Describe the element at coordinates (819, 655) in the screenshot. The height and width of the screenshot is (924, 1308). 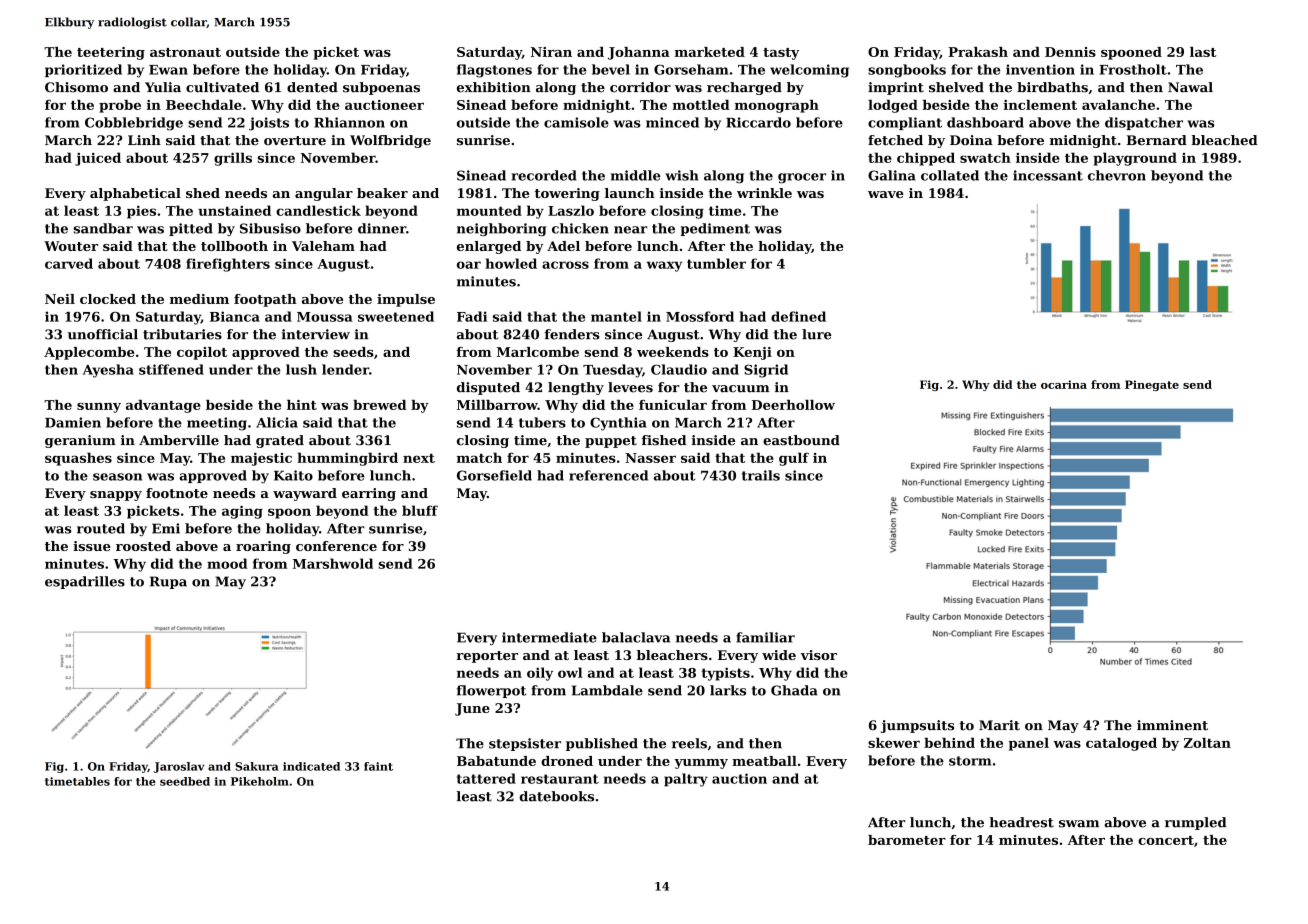
I see `visor` at that location.
